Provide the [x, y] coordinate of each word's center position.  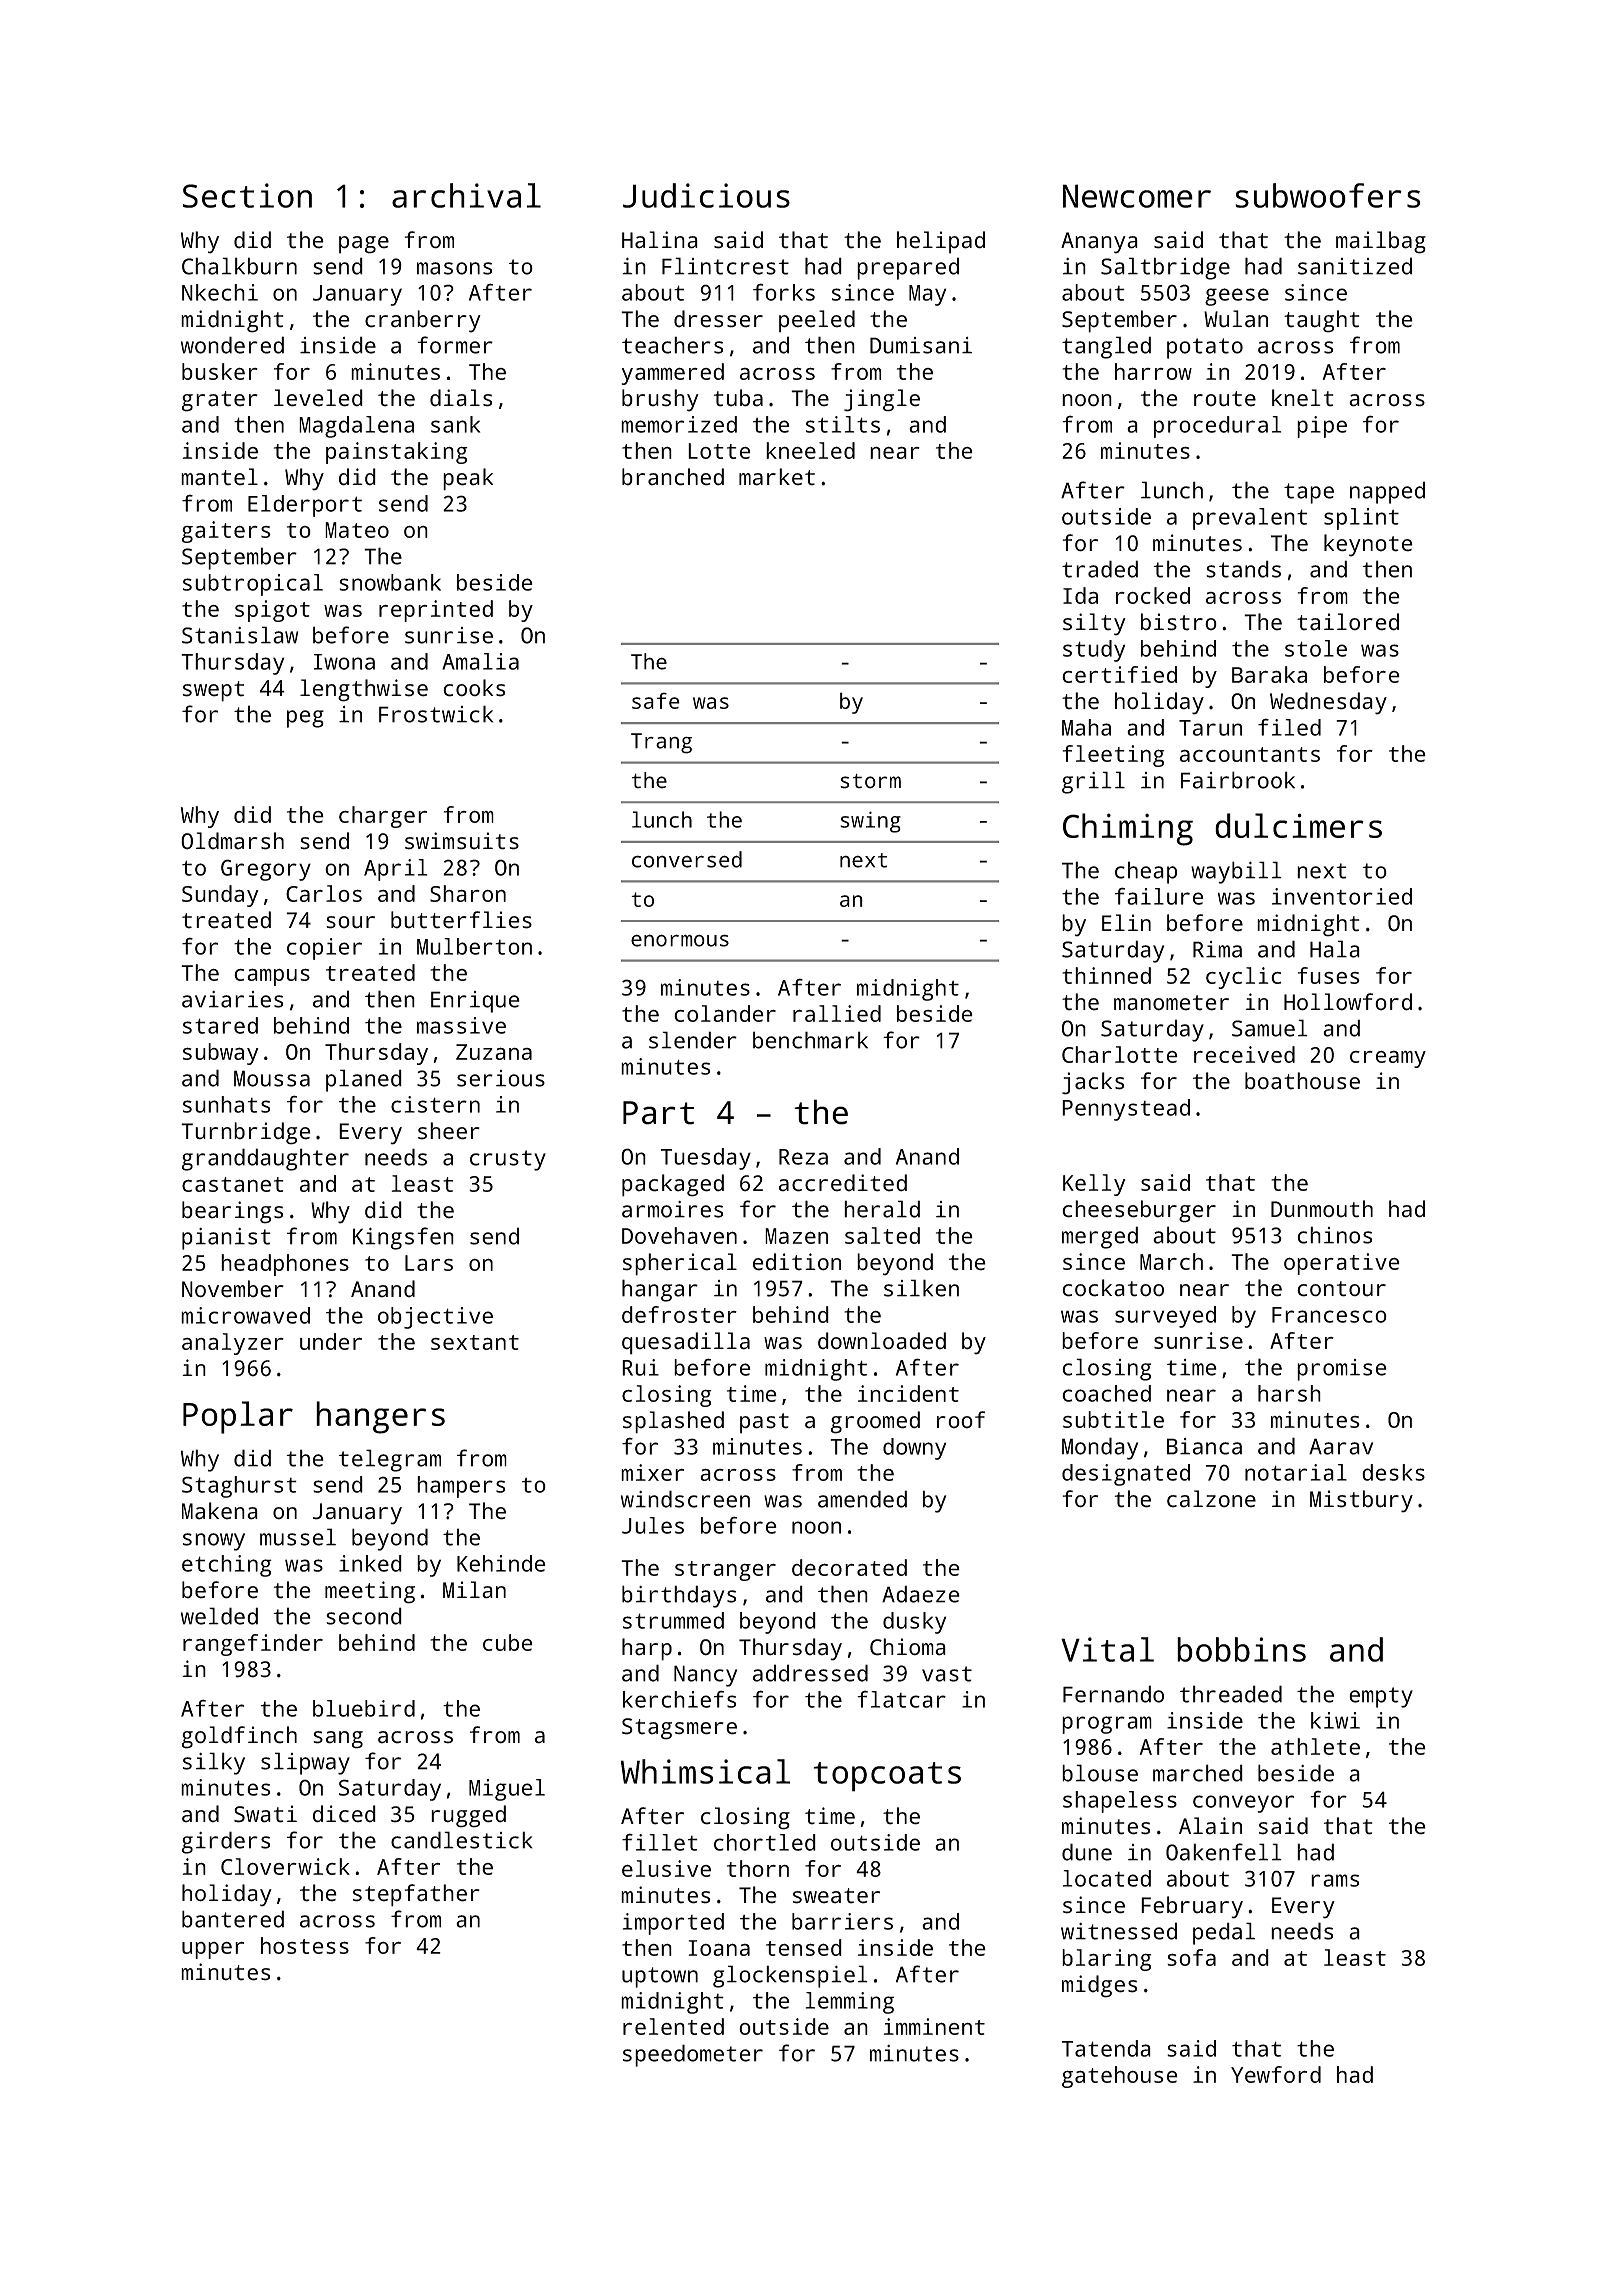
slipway [305, 1763]
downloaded [882, 1341]
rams [1335, 1880]
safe [656, 700]
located [1107, 1878]
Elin [1126, 922]
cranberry [423, 321]
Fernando [1113, 1694]
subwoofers [1327, 195]
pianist [226, 1239]
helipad [941, 242]
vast [947, 1674]
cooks [474, 688]
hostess [305, 1945]
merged [1100, 1237]
